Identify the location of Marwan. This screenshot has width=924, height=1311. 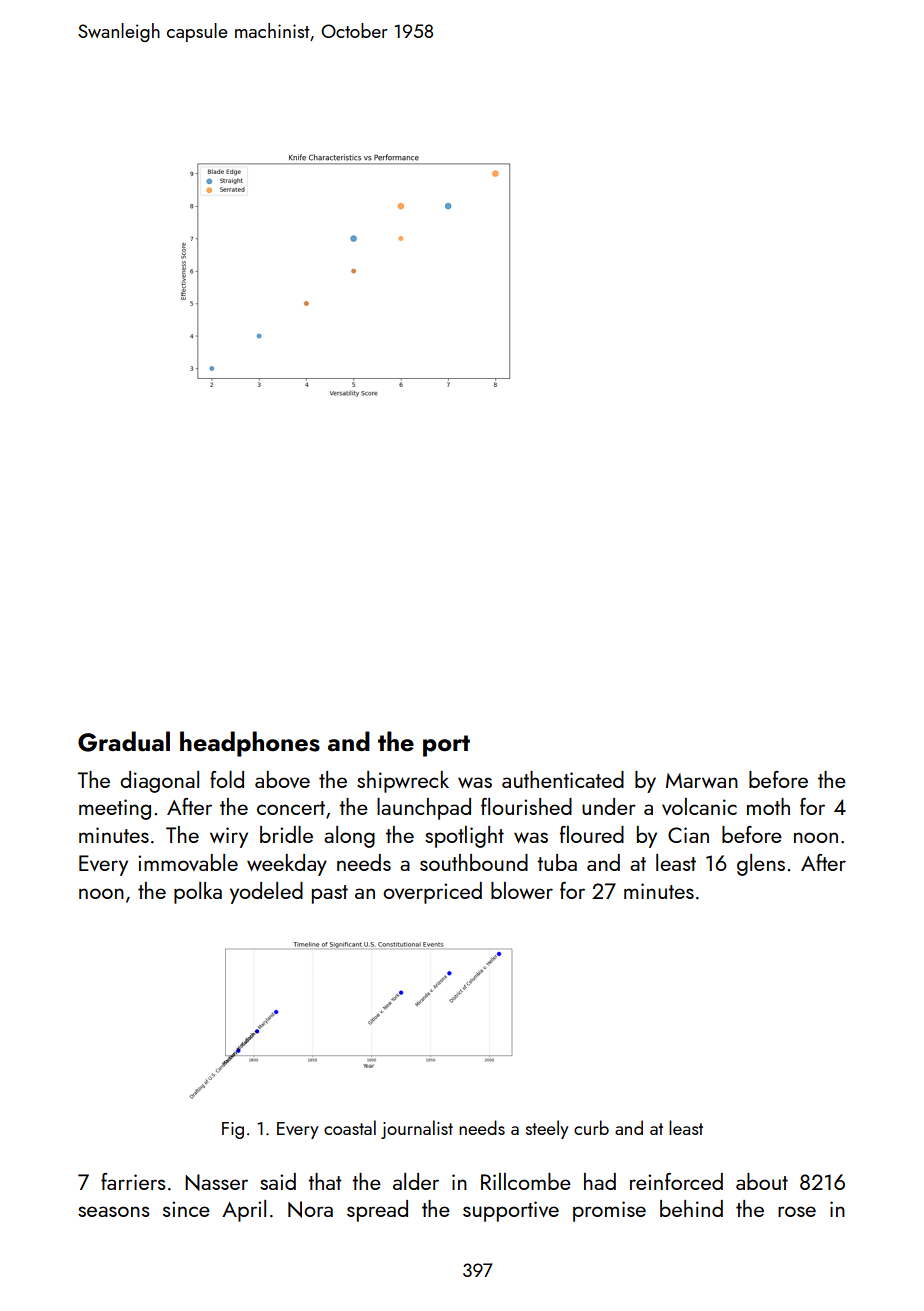
(702, 780).
